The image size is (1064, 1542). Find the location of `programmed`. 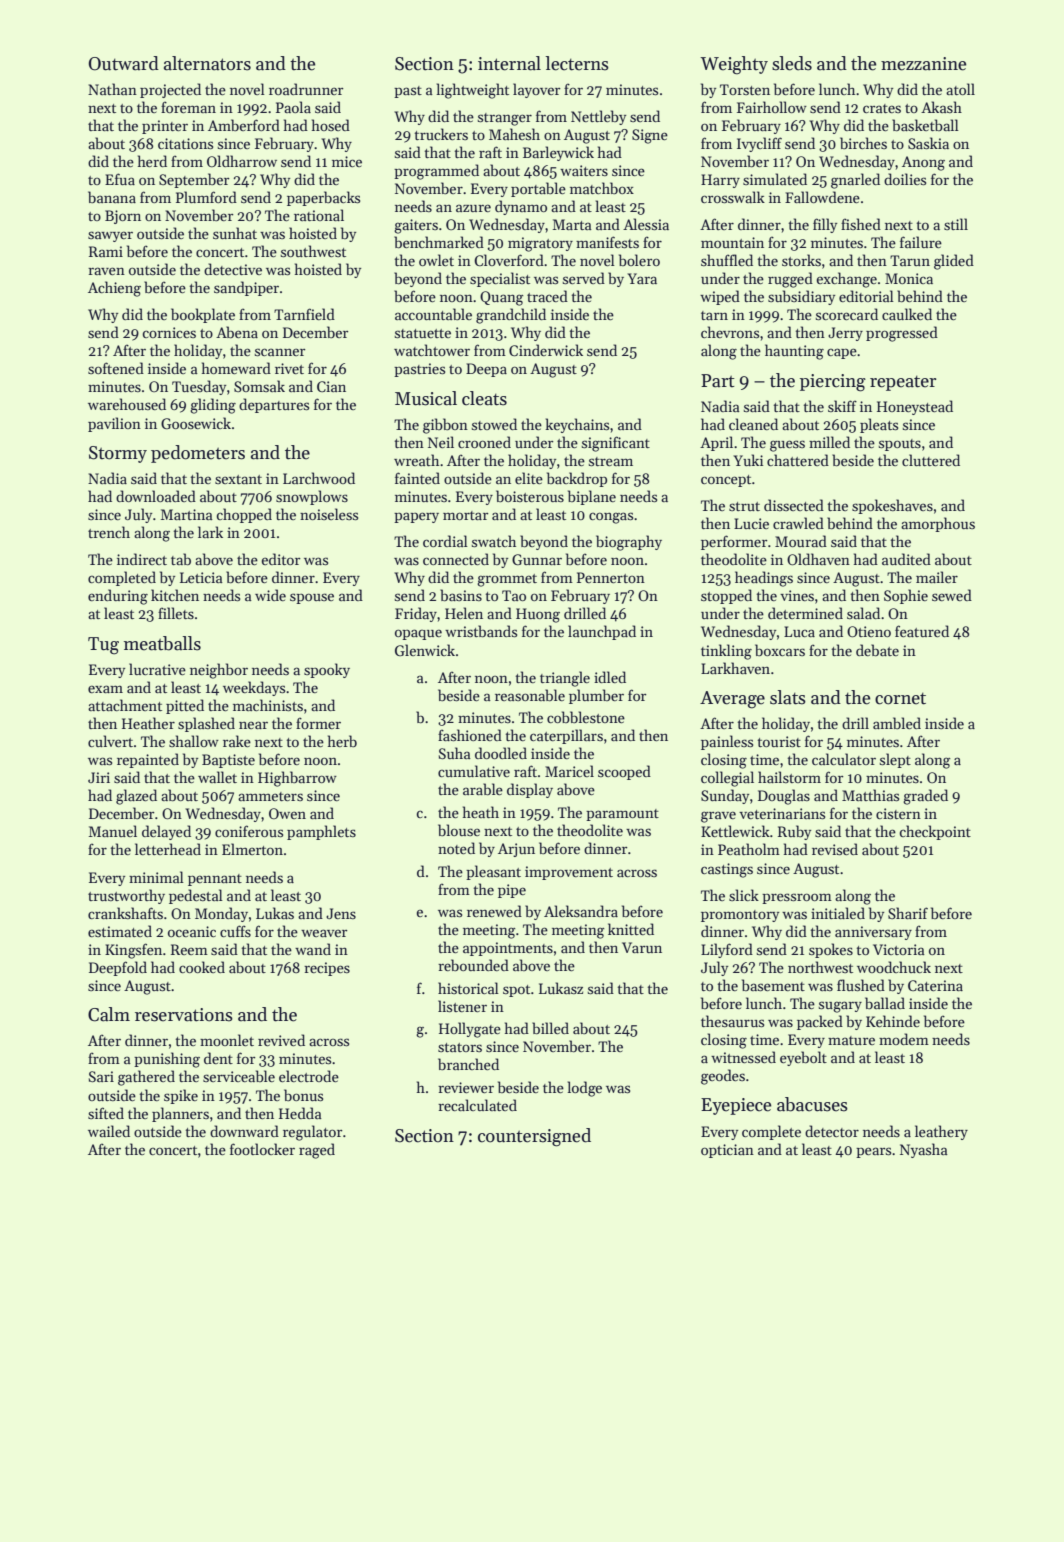

programmed is located at coordinates (436, 172).
